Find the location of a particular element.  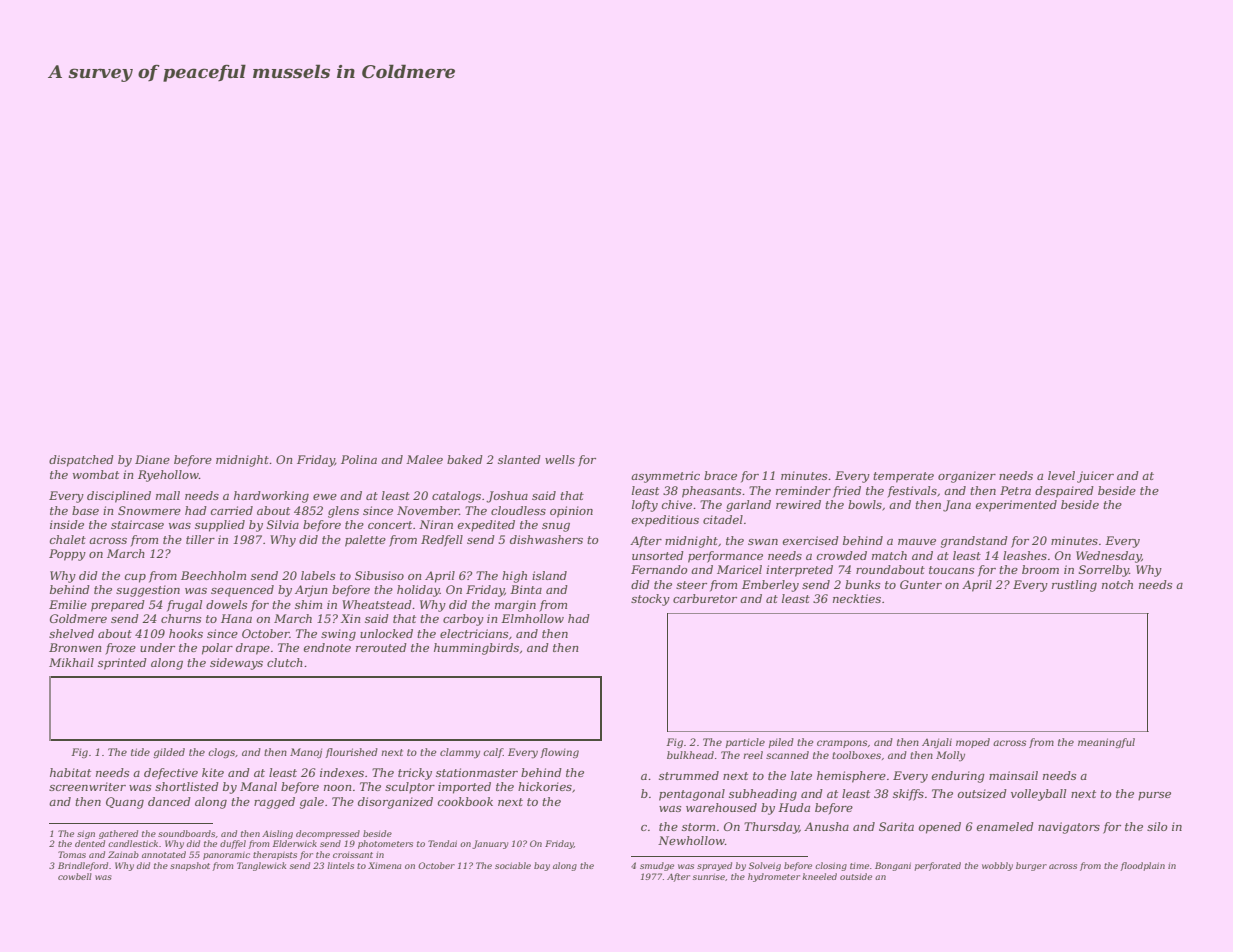

sprinted is located at coordinates (122, 664).
